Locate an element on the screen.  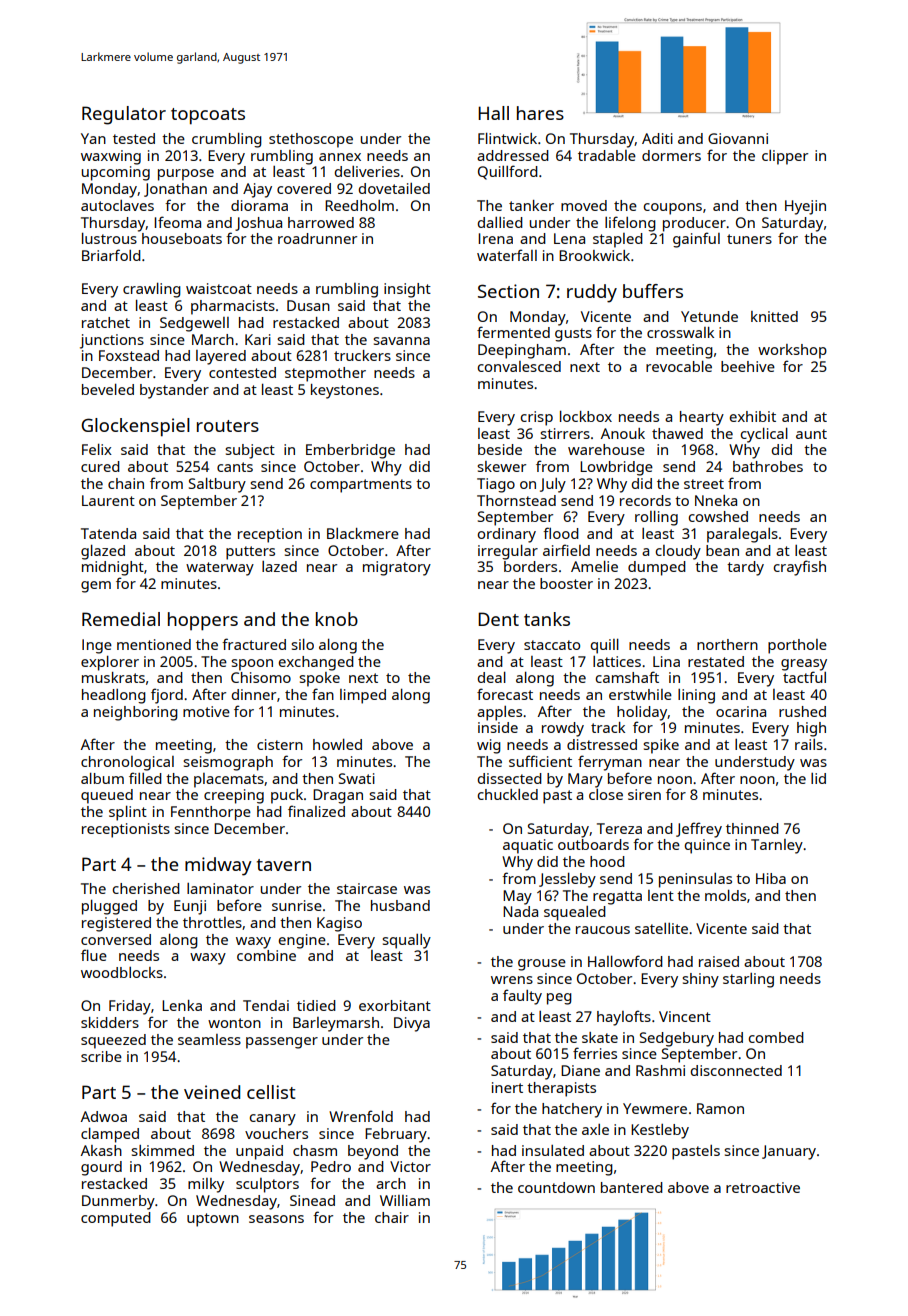
Regulator is located at coordinates (124, 115).
